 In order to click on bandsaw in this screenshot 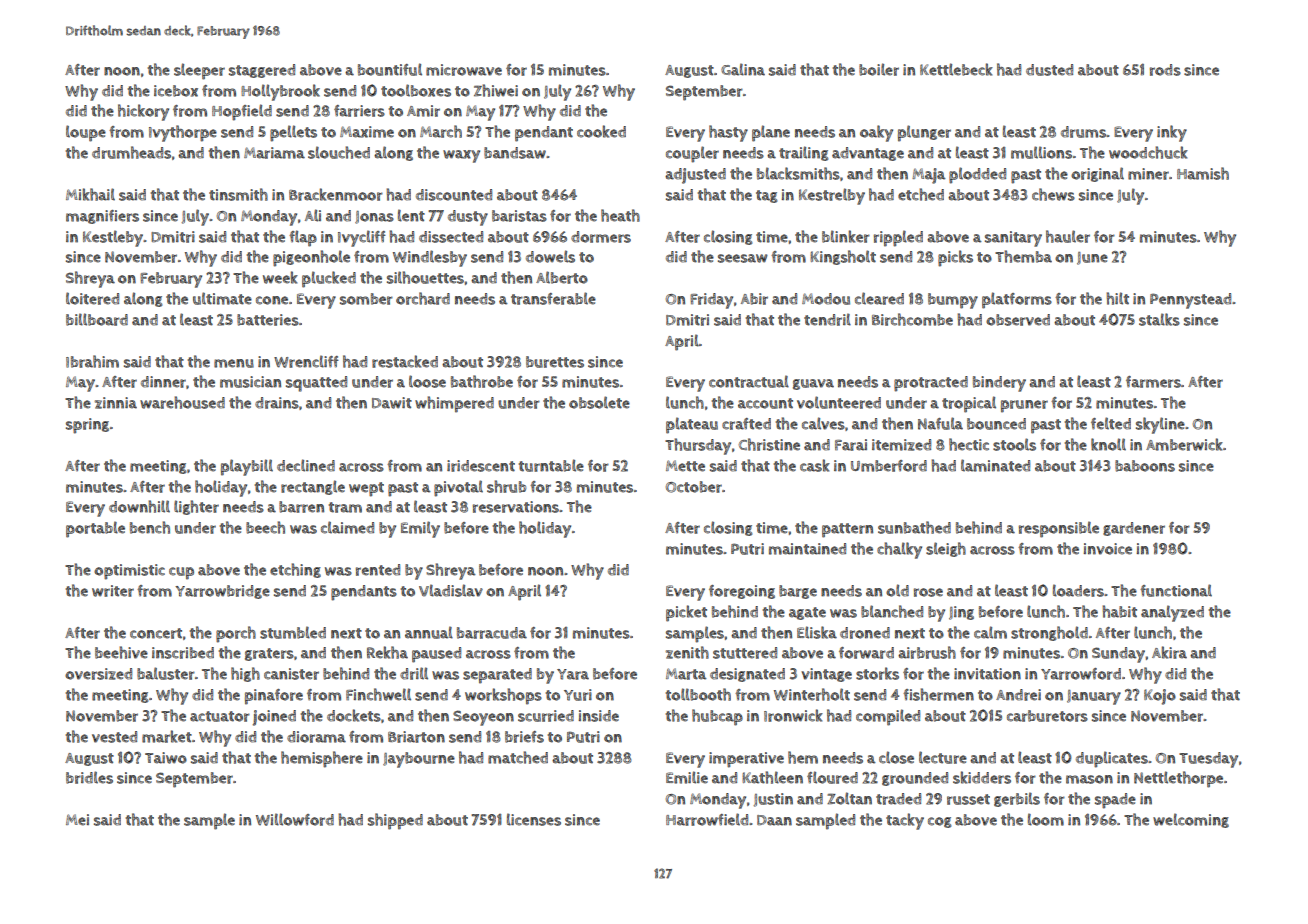, I will do `click(515, 153)`.
